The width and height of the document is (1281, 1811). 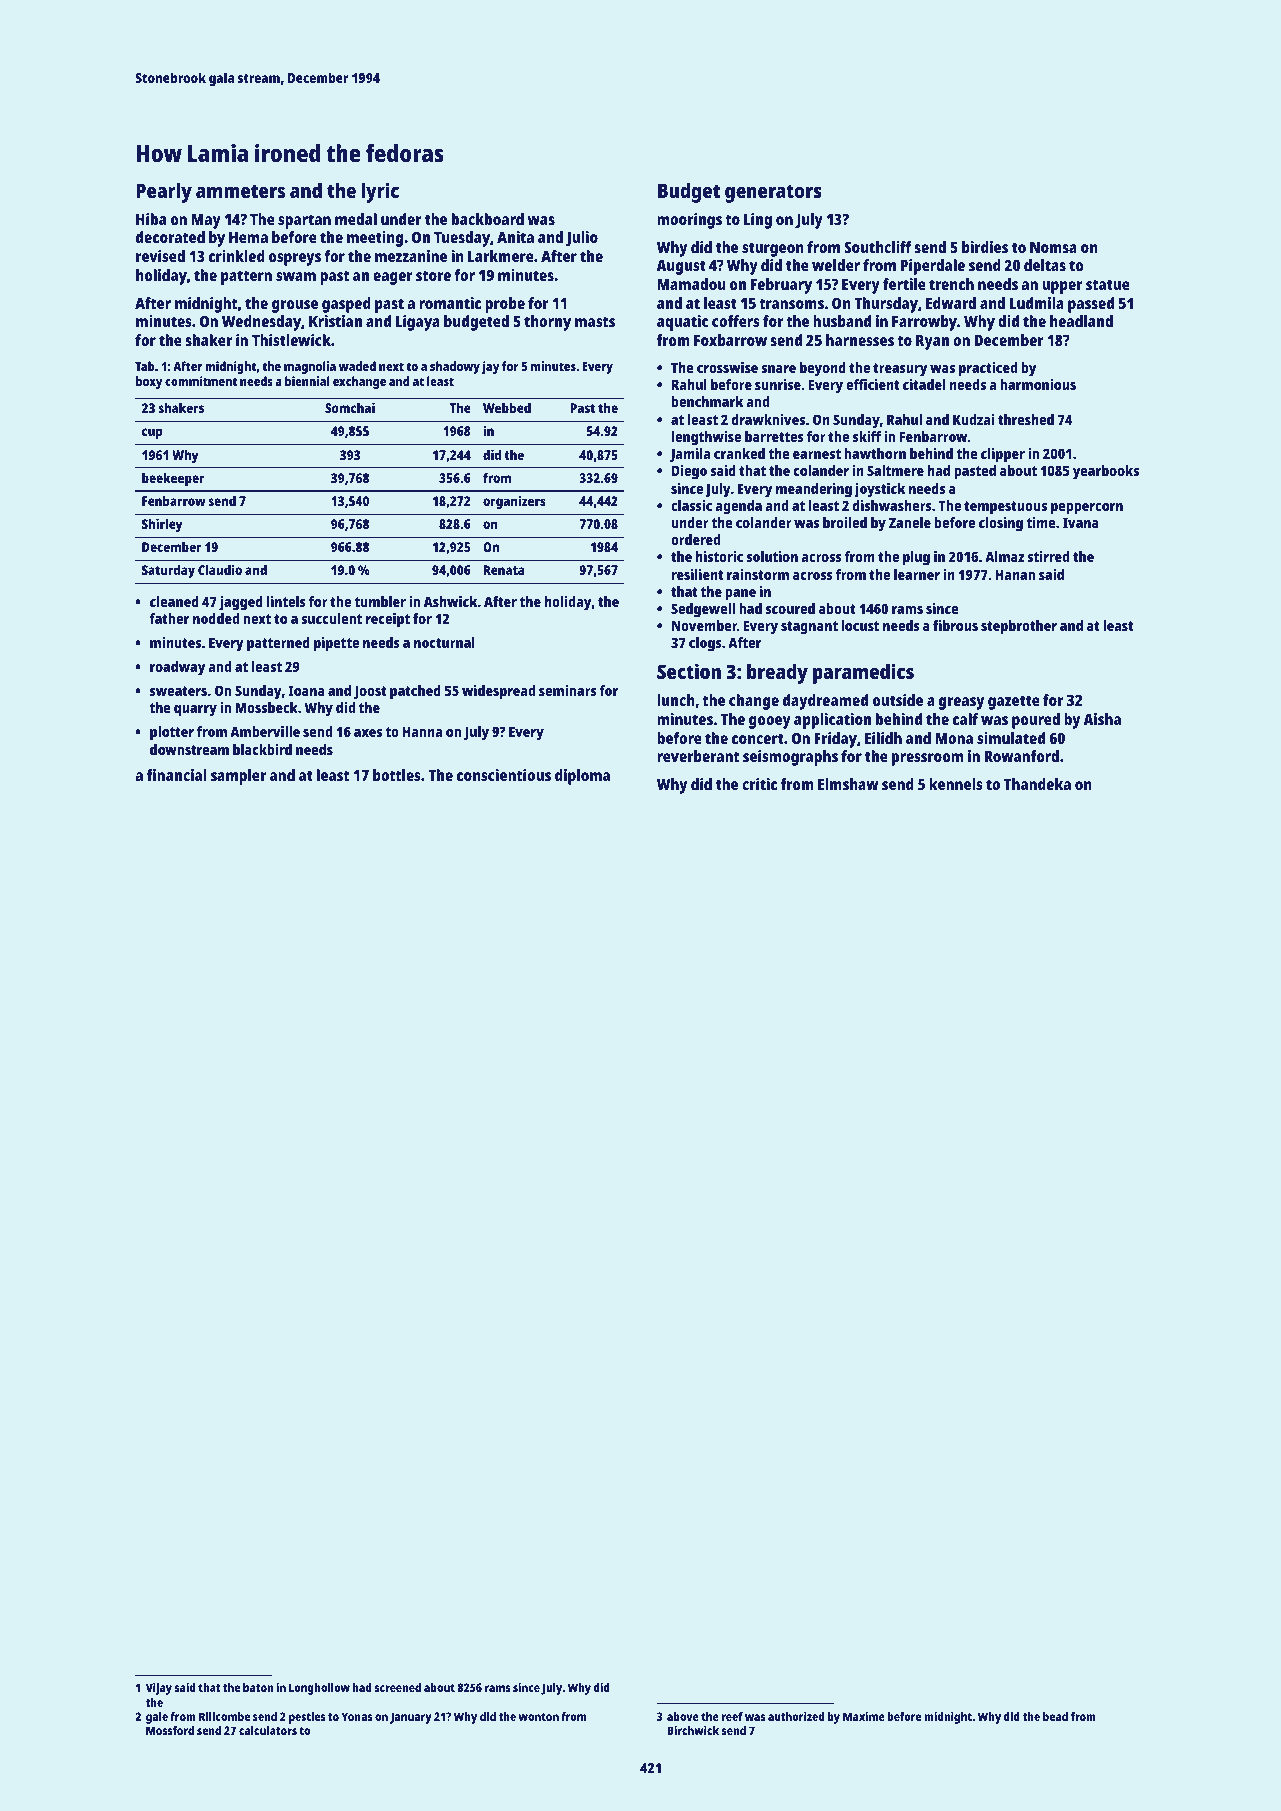 What do you see at coordinates (258, 1687) in the document?
I see `baton` at bounding box center [258, 1687].
